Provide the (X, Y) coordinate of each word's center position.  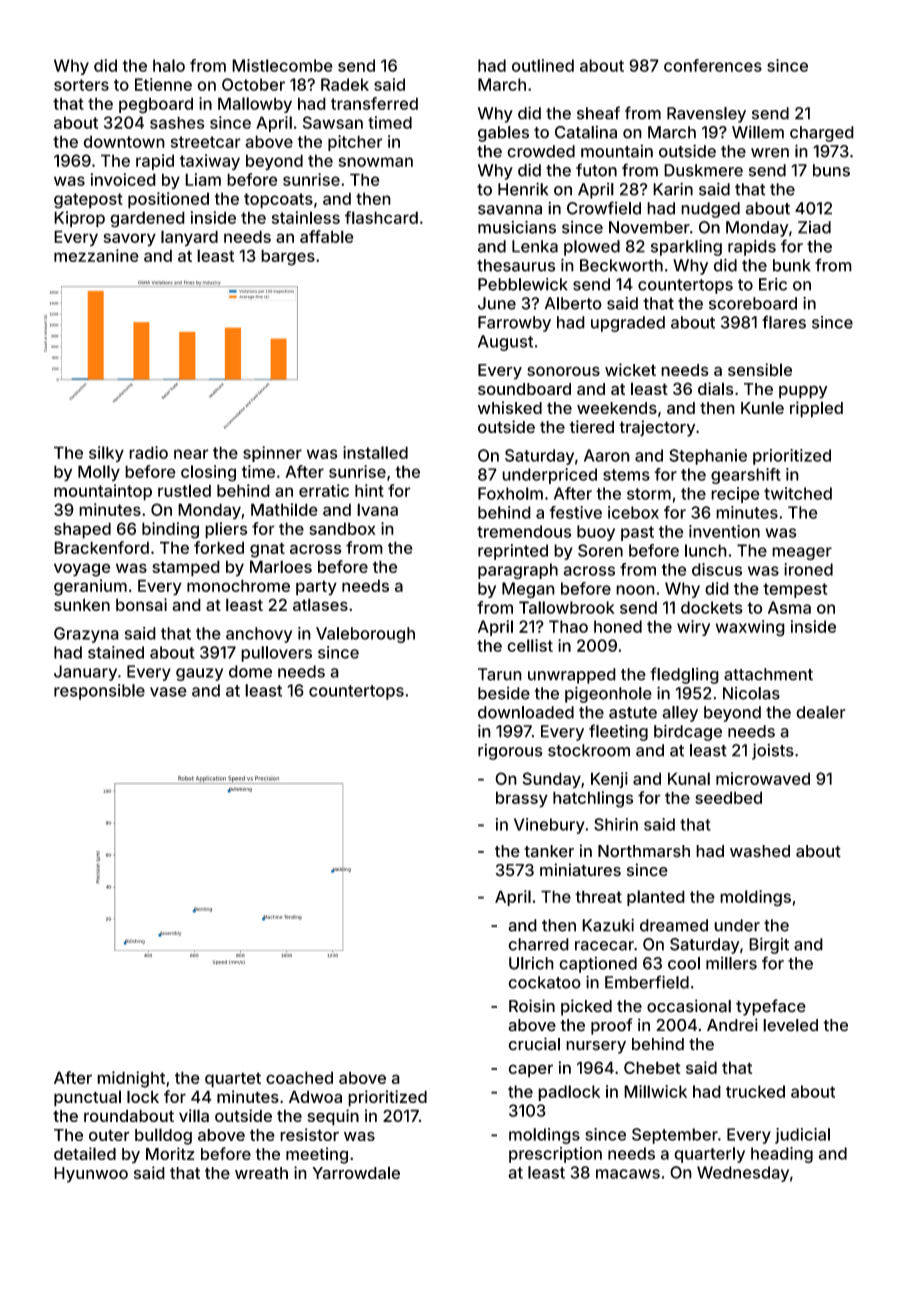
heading (782, 1155)
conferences (713, 65)
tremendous (524, 531)
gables (503, 134)
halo (169, 65)
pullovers (276, 654)
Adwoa (315, 1096)
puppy (803, 392)
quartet (233, 1080)
